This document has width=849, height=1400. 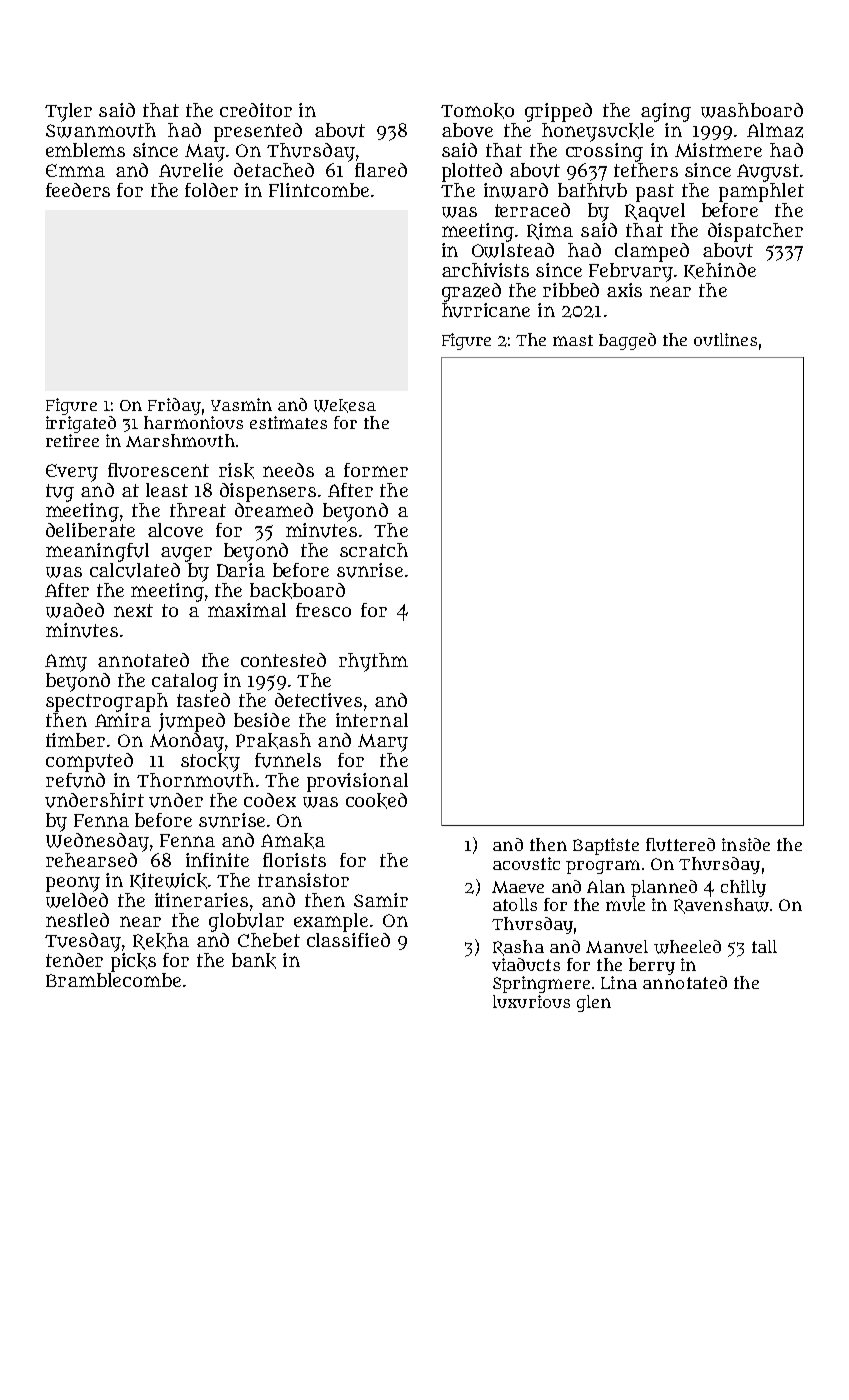 What do you see at coordinates (211, 190) in the document?
I see `folder` at bounding box center [211, 190].
